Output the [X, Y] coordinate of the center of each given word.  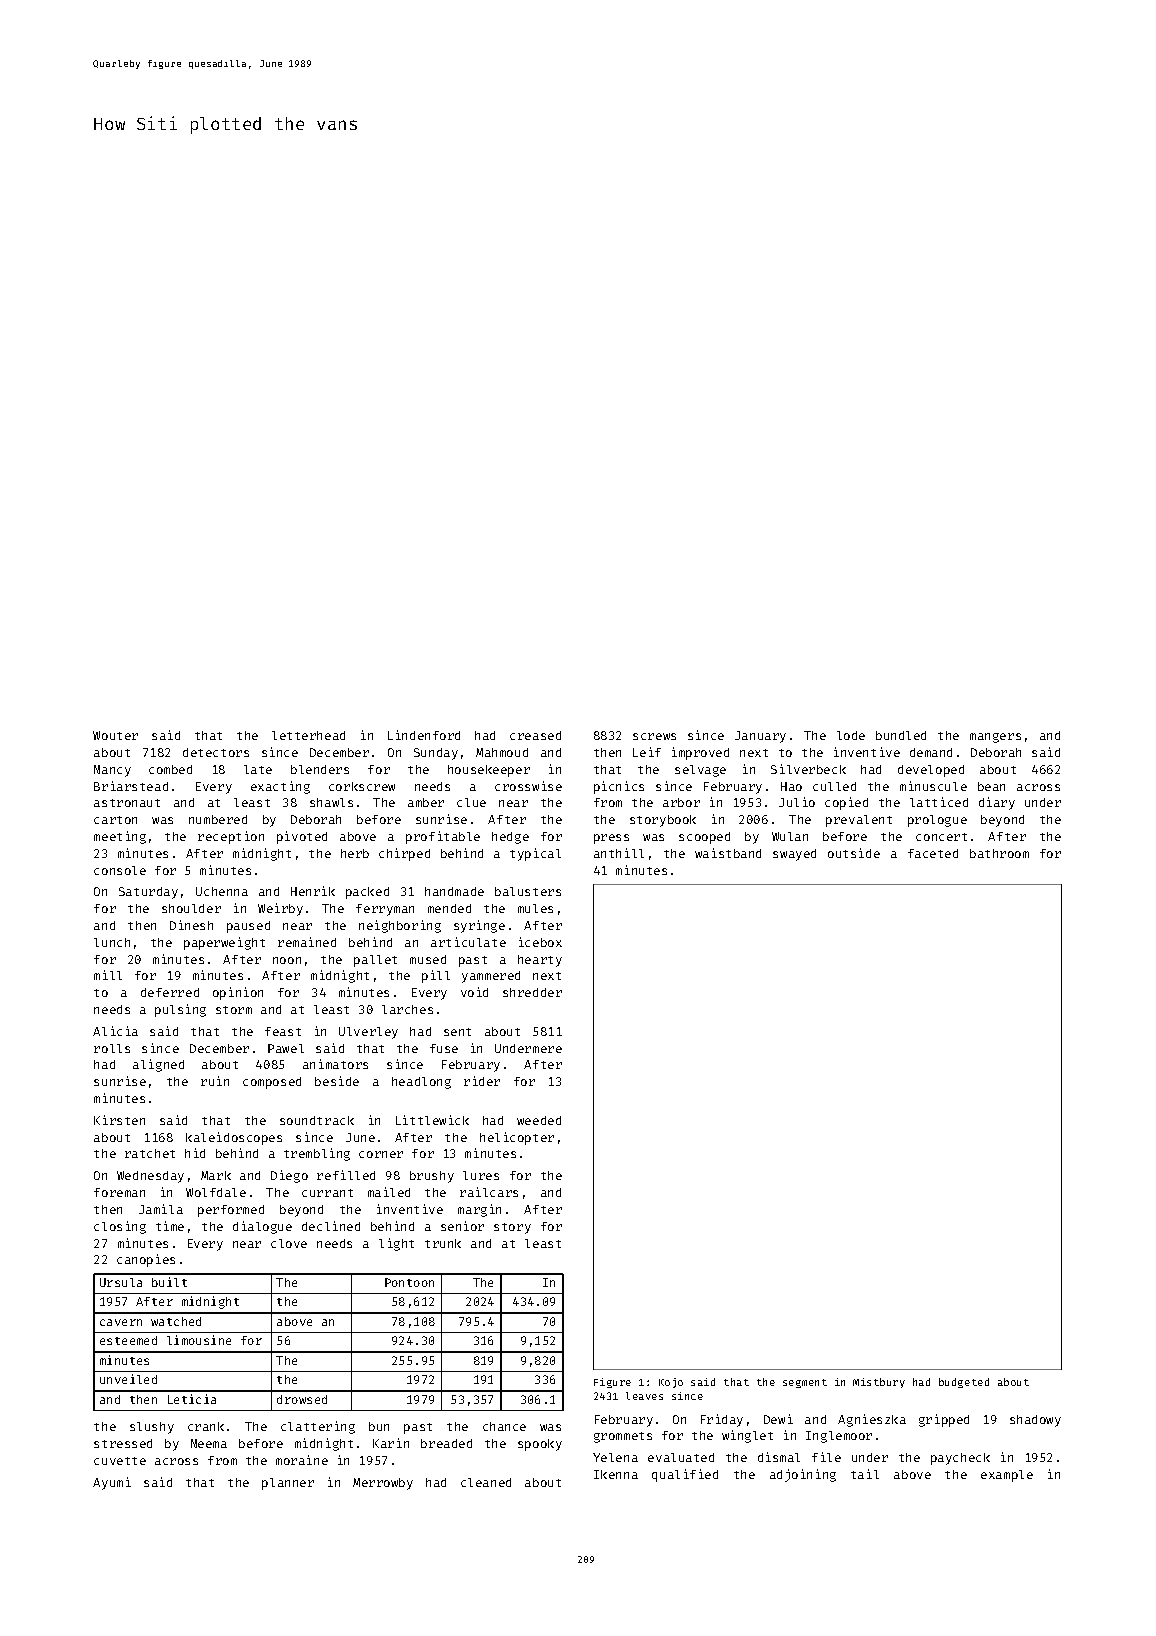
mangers [995, 738]
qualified [685, 1475]
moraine [302, 1460]
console [120, 870]
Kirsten [119, 1120]
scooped [704, 838]
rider [482, 1081]
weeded [539, 1120]
